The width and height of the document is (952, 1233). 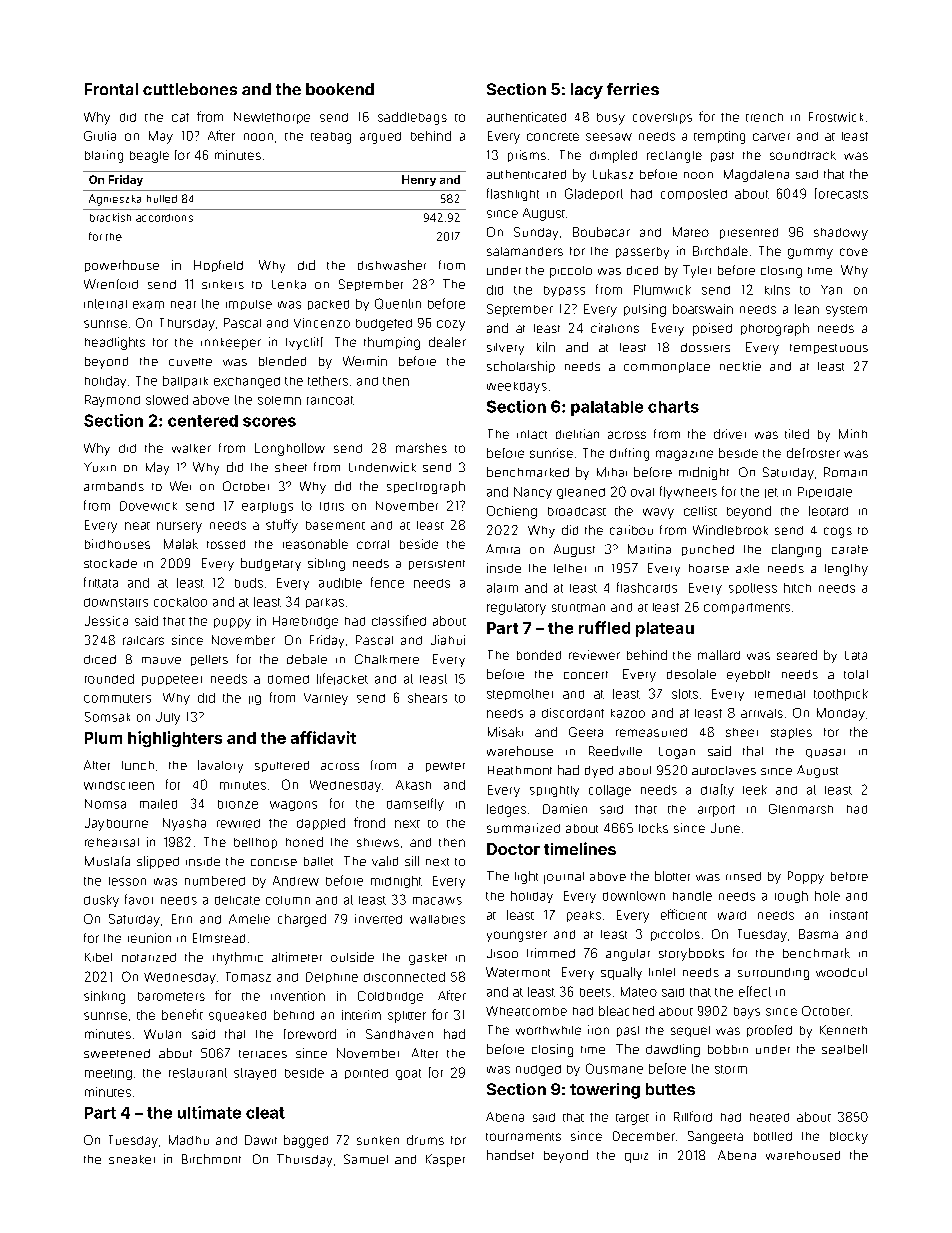 What do you see at coordinates (211, 1159) in the document?
I see `Birchmont` at bounding box center [211, 1159].
